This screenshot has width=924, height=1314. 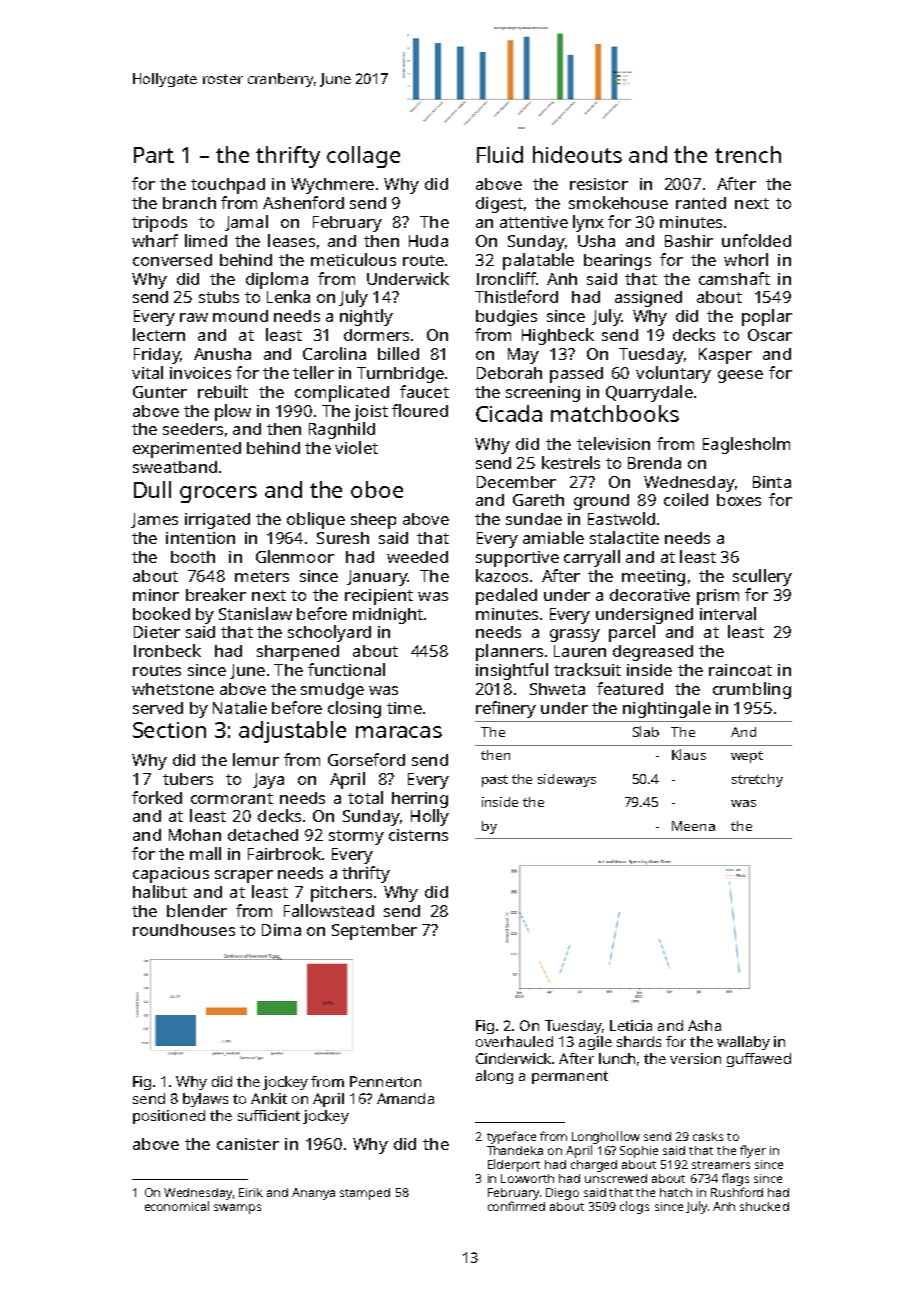 I want to click on Elderport, so click(x=514, y=1165).
